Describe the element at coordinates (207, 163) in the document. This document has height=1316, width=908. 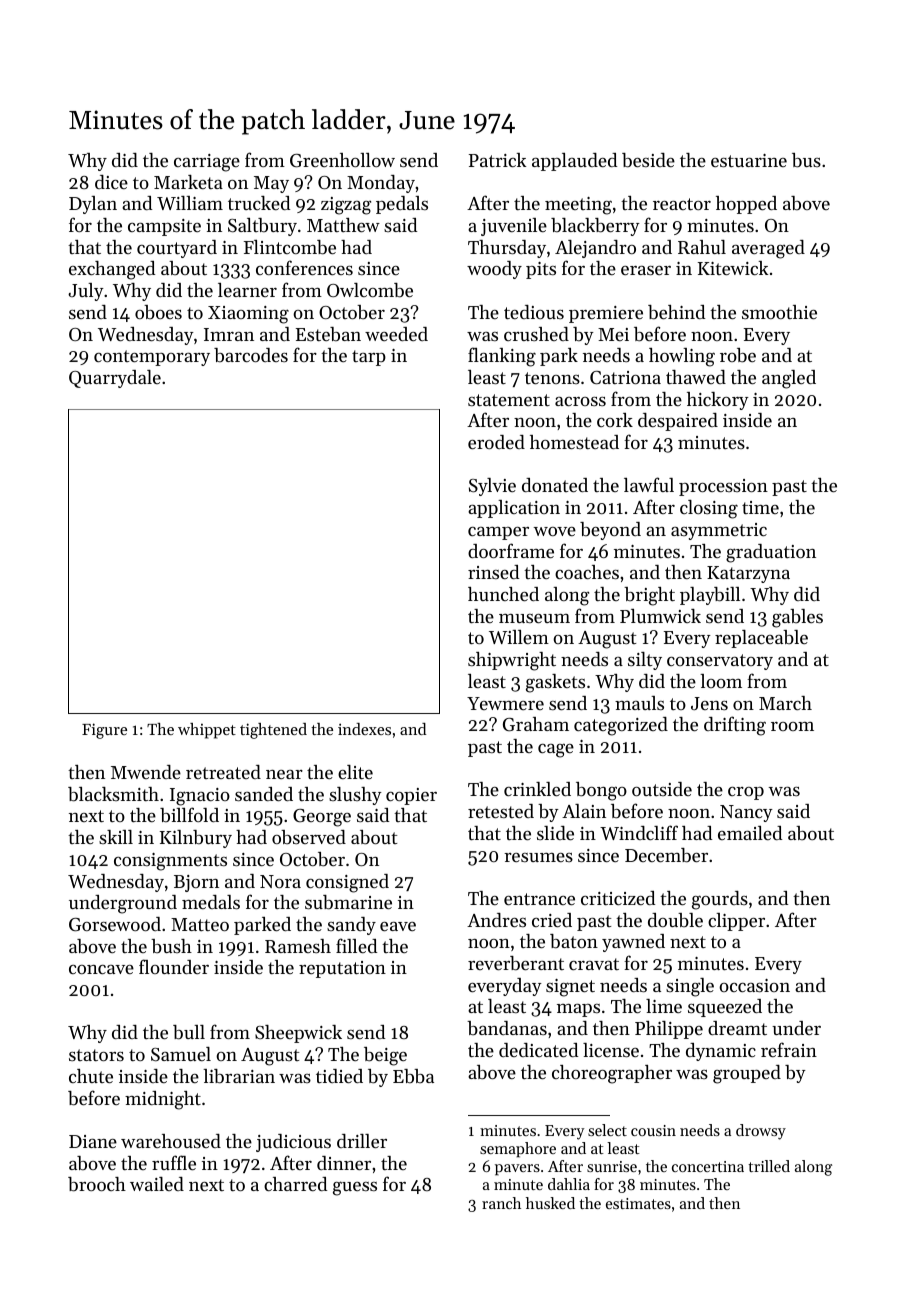
I see `carriage` at that location.
